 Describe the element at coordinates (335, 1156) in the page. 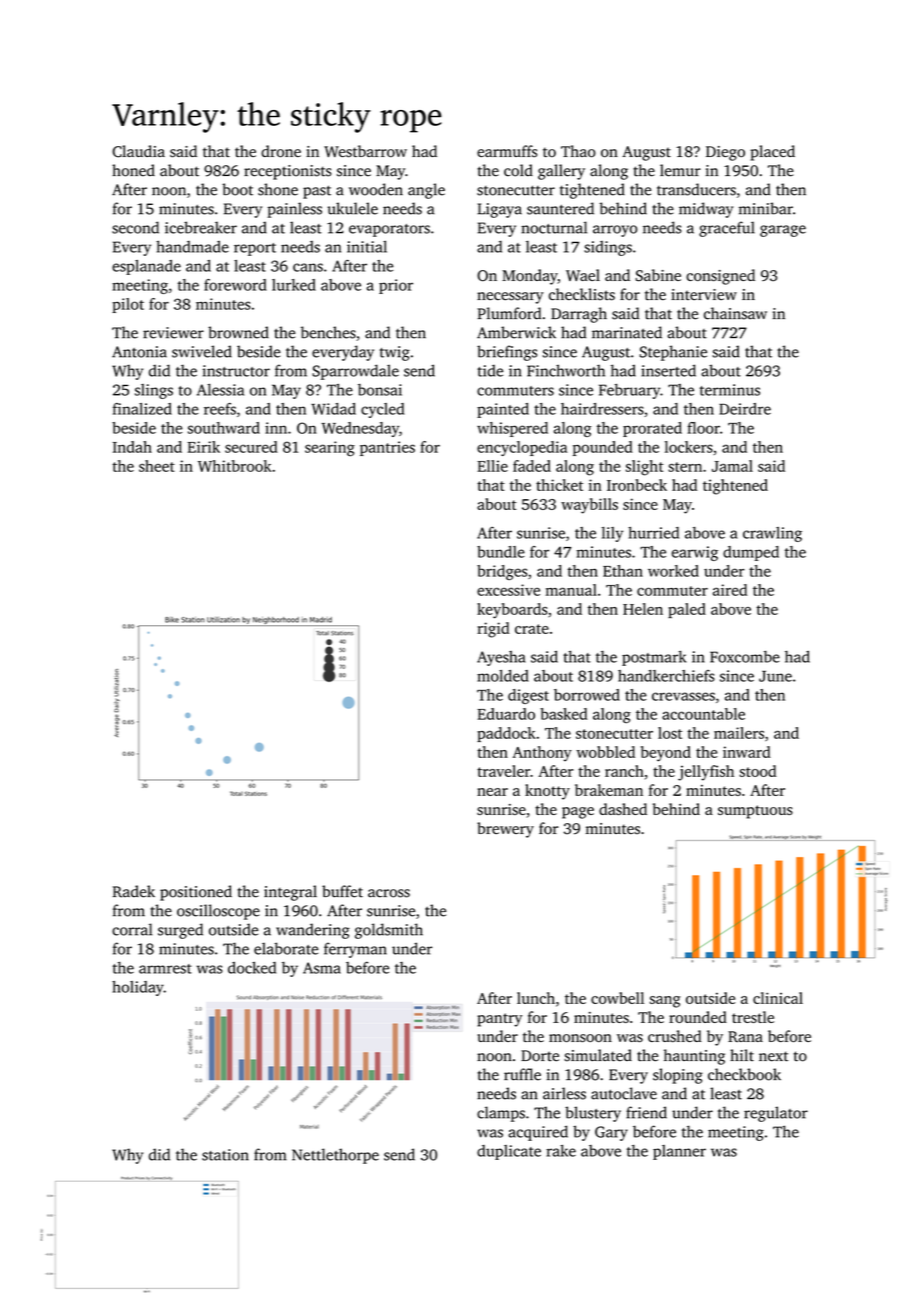

I see `Nettlethorpe` at that location.
